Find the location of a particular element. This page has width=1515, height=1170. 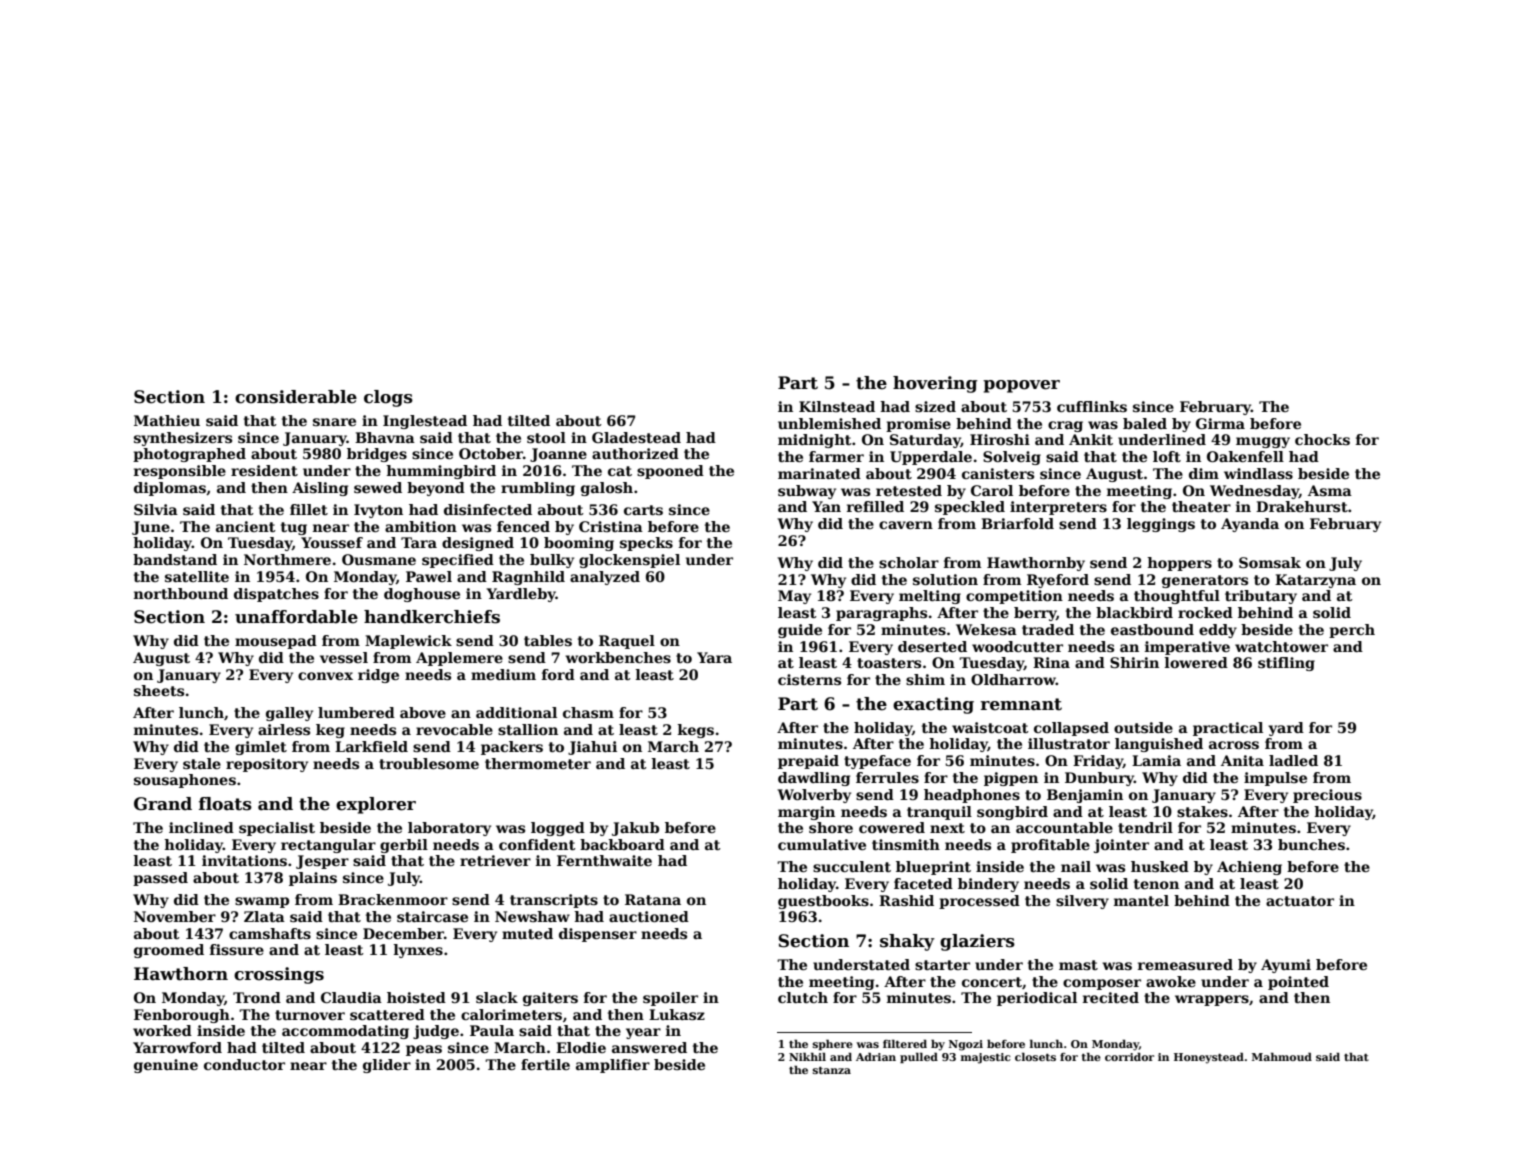

popover is located at coordinates (1021, 386).
